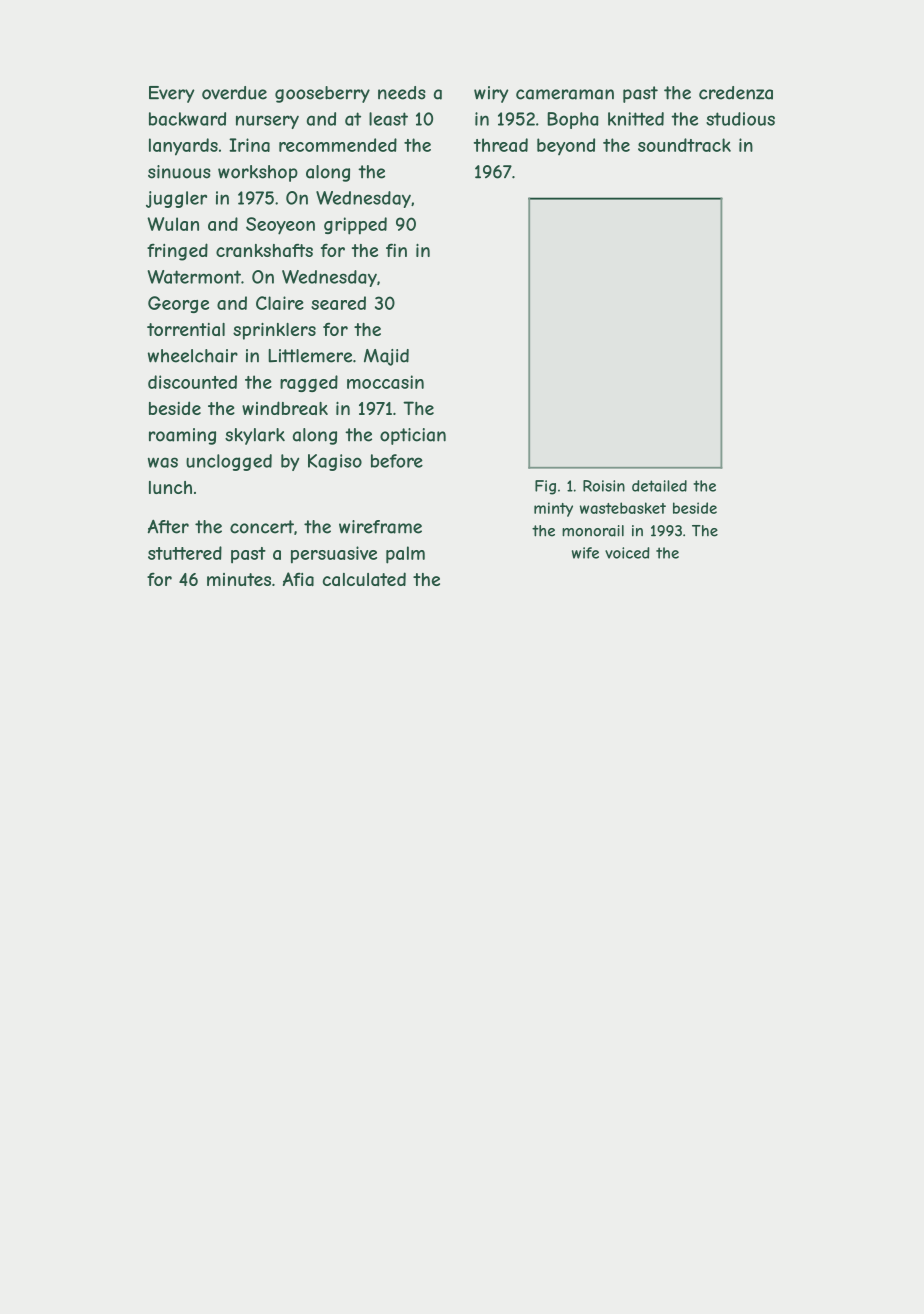 The width and height of the screenshot is (924, 1314). I want to click on stuttered, so click(185, 553).
